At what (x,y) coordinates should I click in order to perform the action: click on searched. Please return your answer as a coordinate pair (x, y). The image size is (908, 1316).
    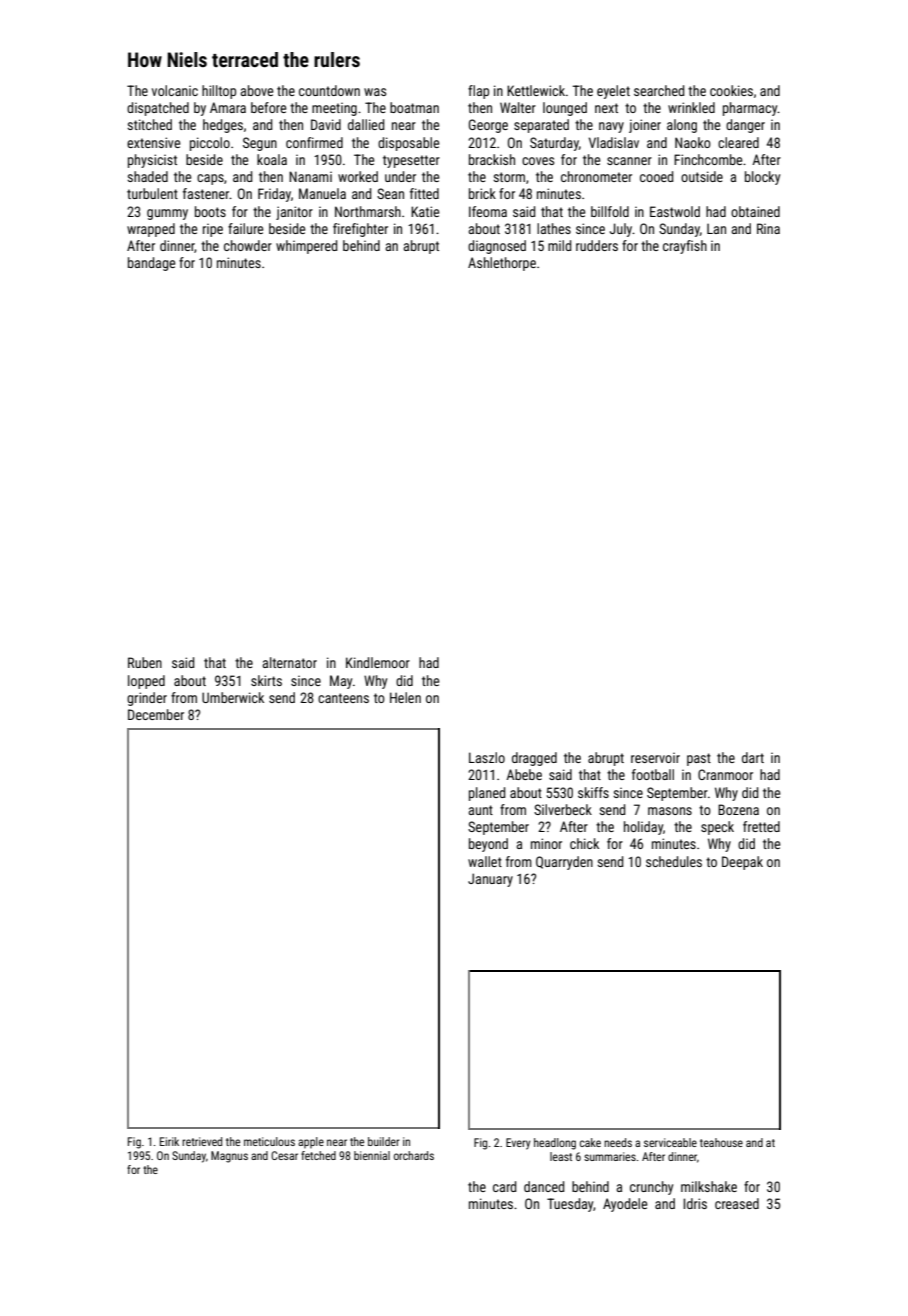
    Looking at the image, I should click on (659, 90).
